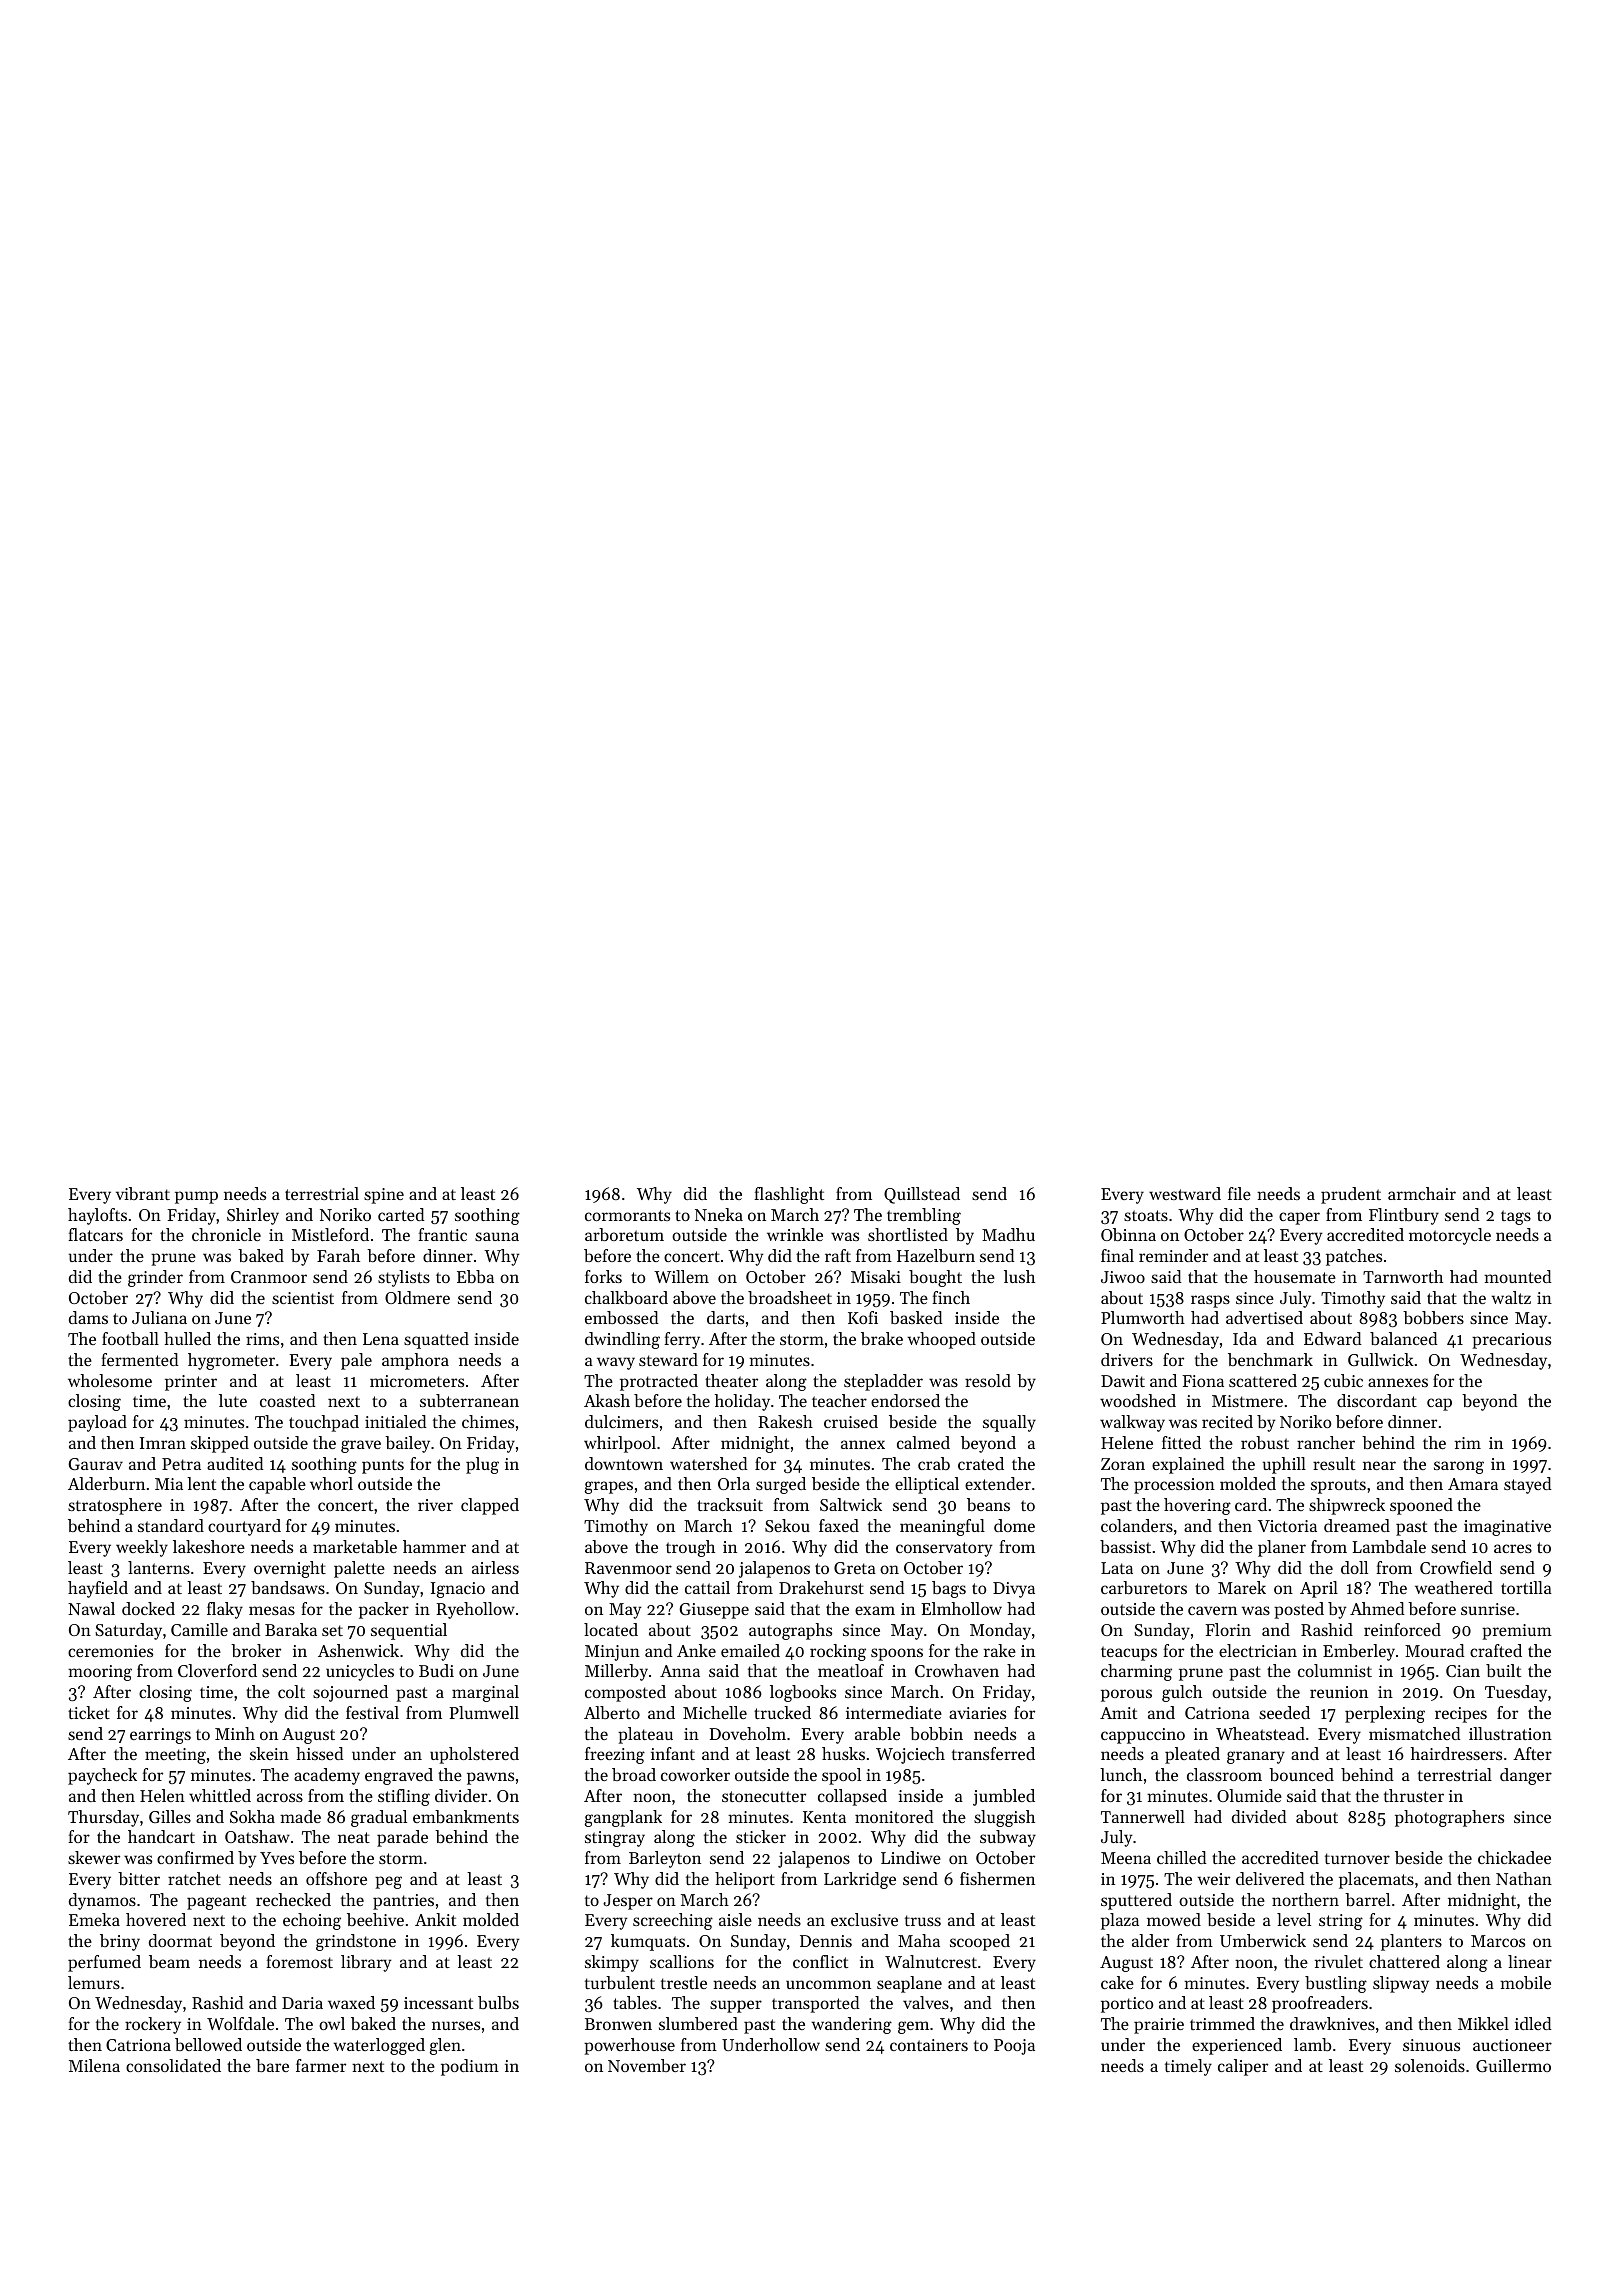 The image size is (1620, 2292). Describe the element at coordinates (1282, 1548) in the image. I see `planer` at that location.
